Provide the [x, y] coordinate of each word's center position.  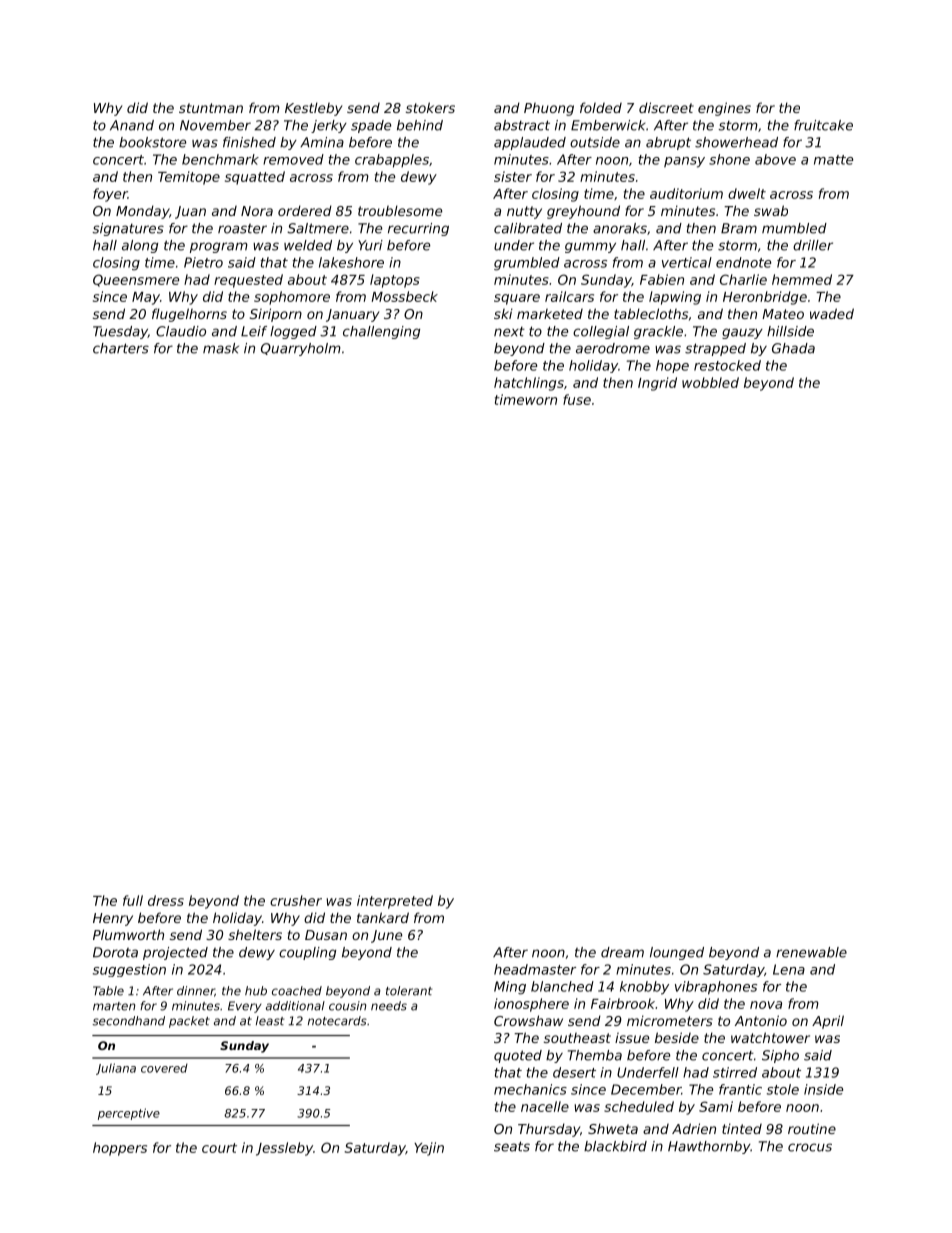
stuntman [211, 108]
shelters [255, 934]
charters [121, 348]
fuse [577, 399]
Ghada [793, 348]
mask [221, 348]
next [509, 332]
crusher [296, 900]
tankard [383, 917]
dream [622, 952]
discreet [666, 107]
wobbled [710, 382]
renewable [811, 952]
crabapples [392, 161]
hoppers [120, 1149]
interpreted [395, 902]
